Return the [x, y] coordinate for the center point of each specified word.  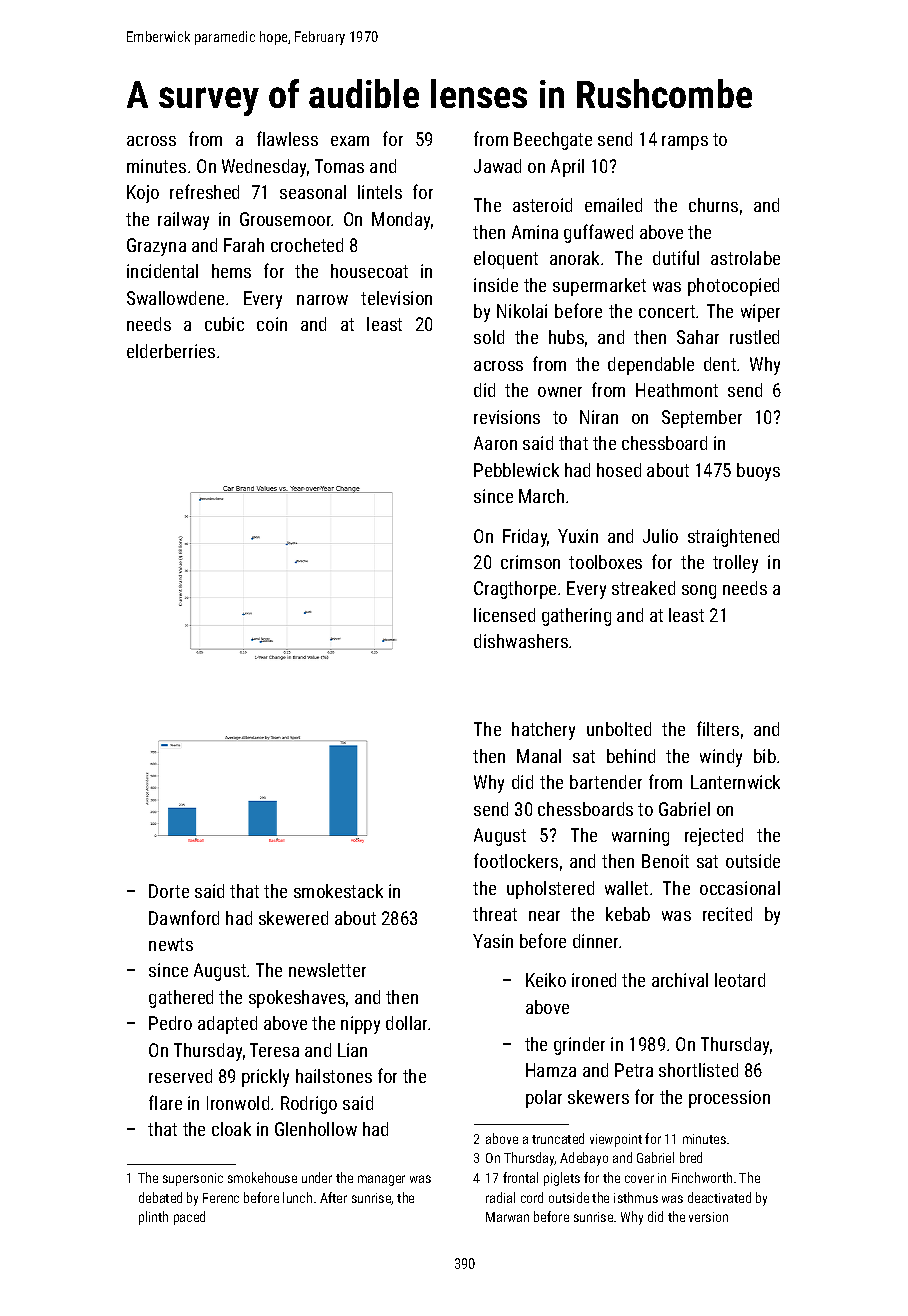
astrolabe [745, 258]
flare [165, 1102]
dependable [651, 366]
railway [183, 221]
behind [631, 756]
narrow [322, 300]
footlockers [516, 860]
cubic [224, 324]
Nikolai [522, 311]
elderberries [171, 351]
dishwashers [521, 641]
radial [500, 1197]
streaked [643, 588]
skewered [293, 918]
